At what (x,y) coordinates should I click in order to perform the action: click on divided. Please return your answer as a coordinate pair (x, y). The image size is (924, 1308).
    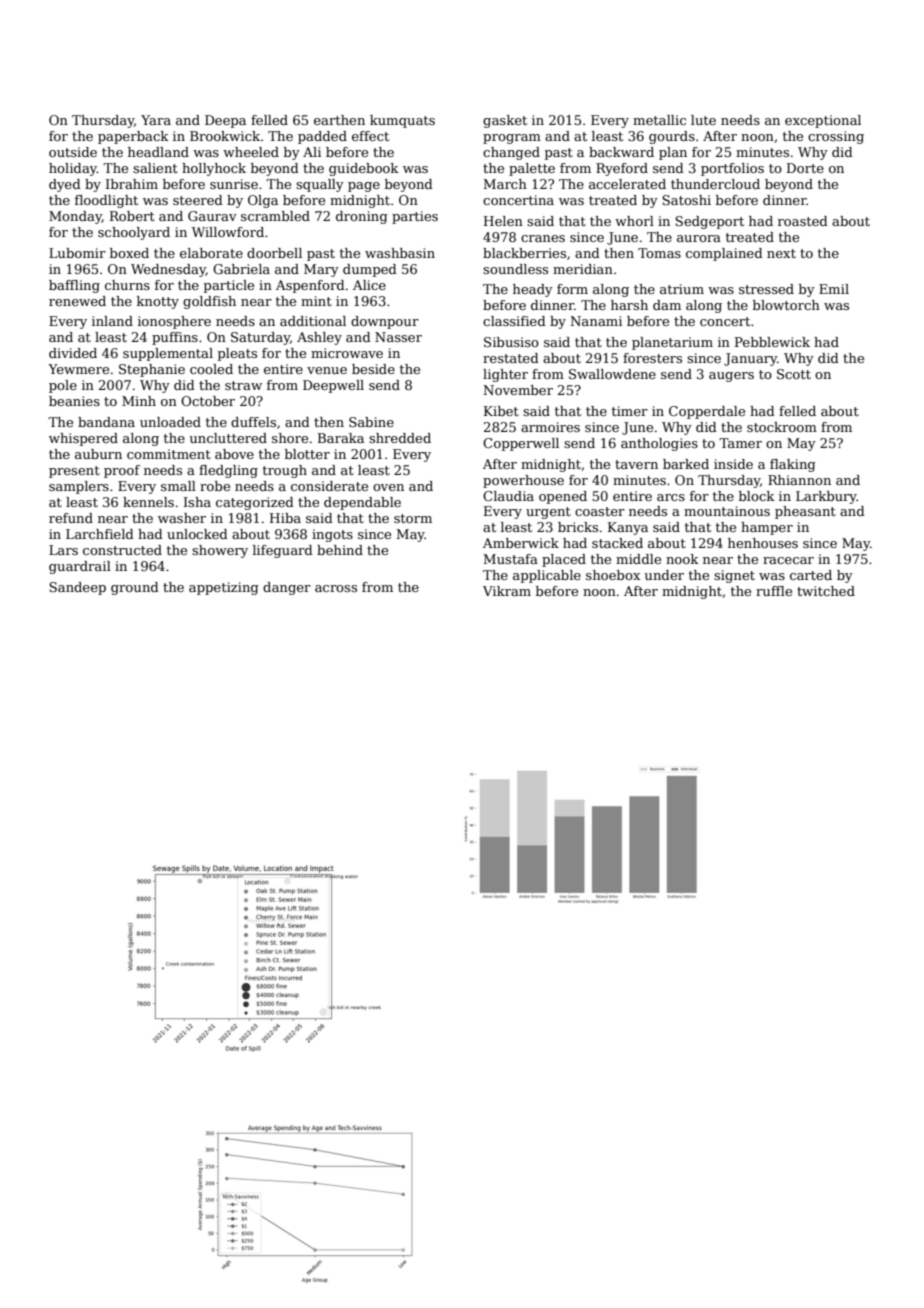
    Looking at the image, I should click on (73, 353).
